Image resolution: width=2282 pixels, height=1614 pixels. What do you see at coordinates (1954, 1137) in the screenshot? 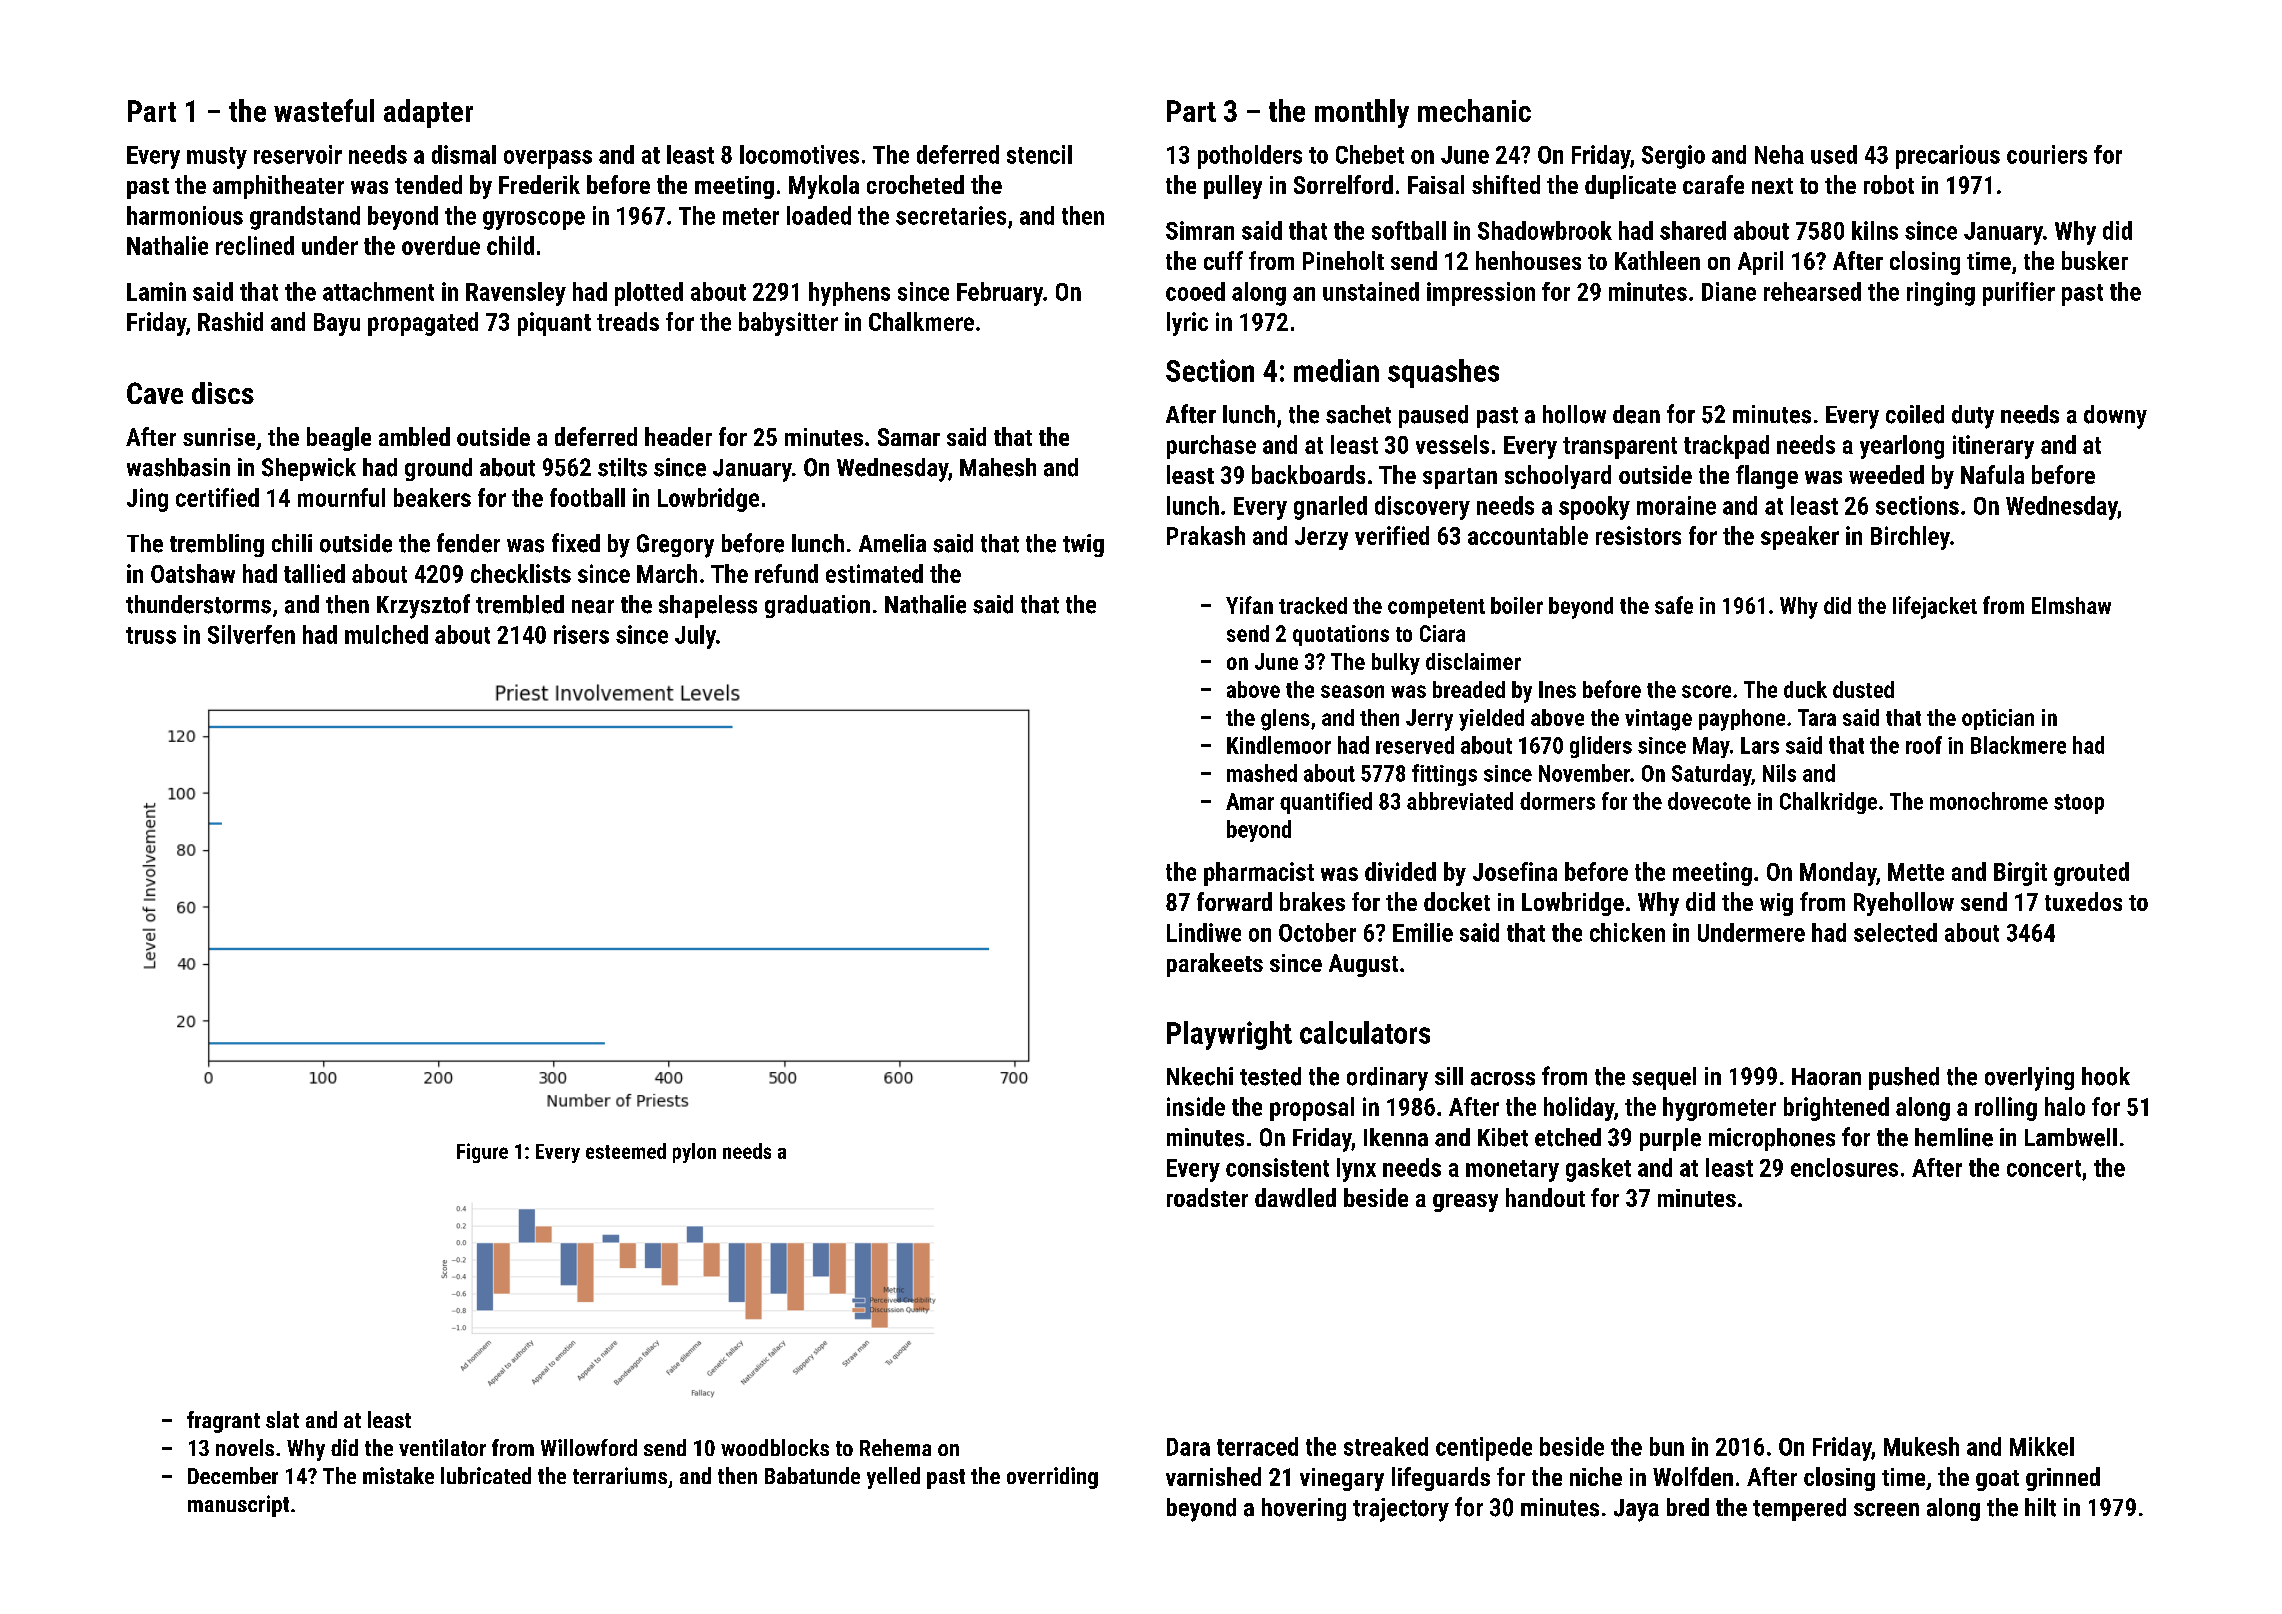
I see `hemline` at bounding box center [1954, 1137].
